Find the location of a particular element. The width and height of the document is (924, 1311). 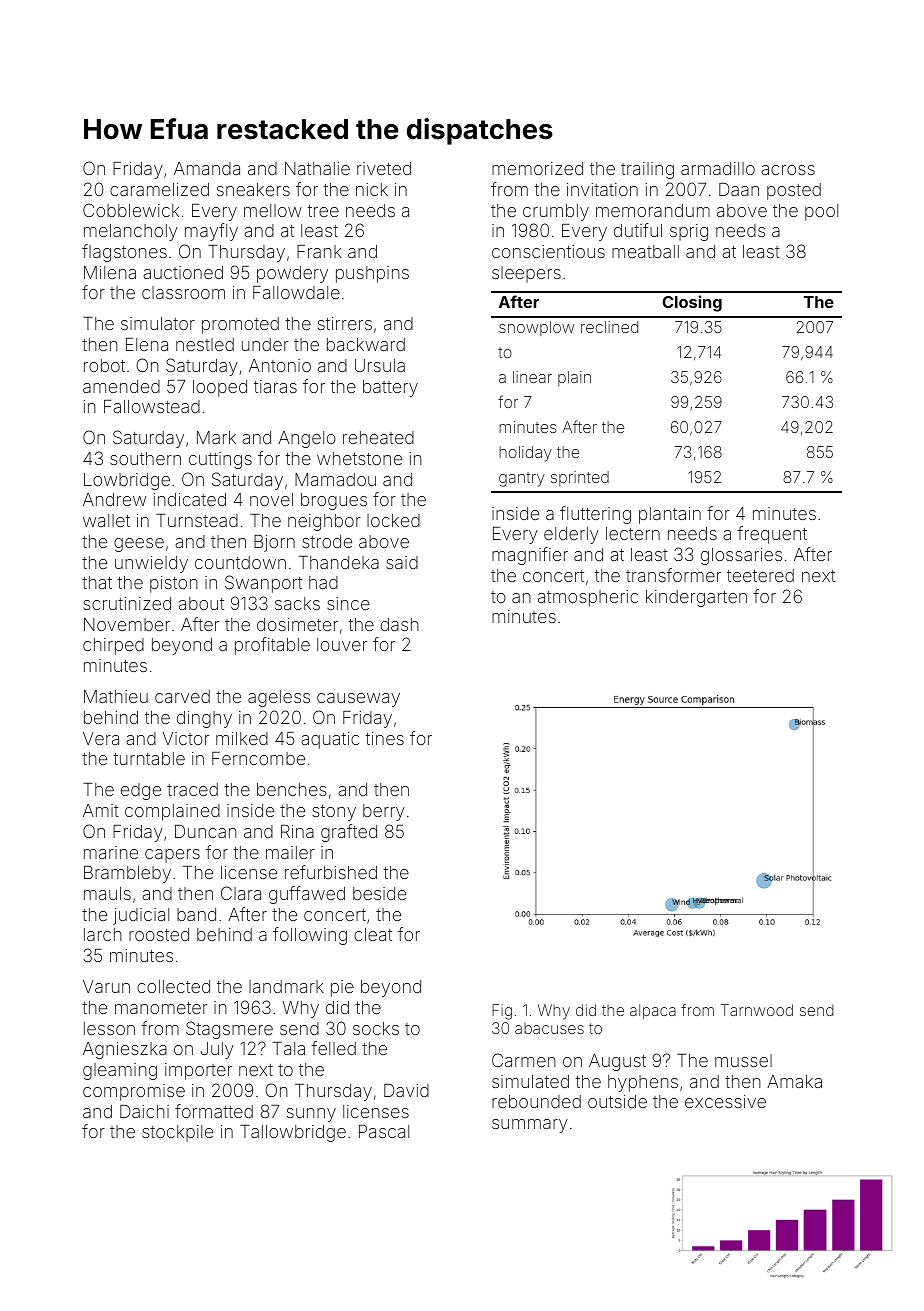

Tarnwood is located at coordinates (757, 1010).
